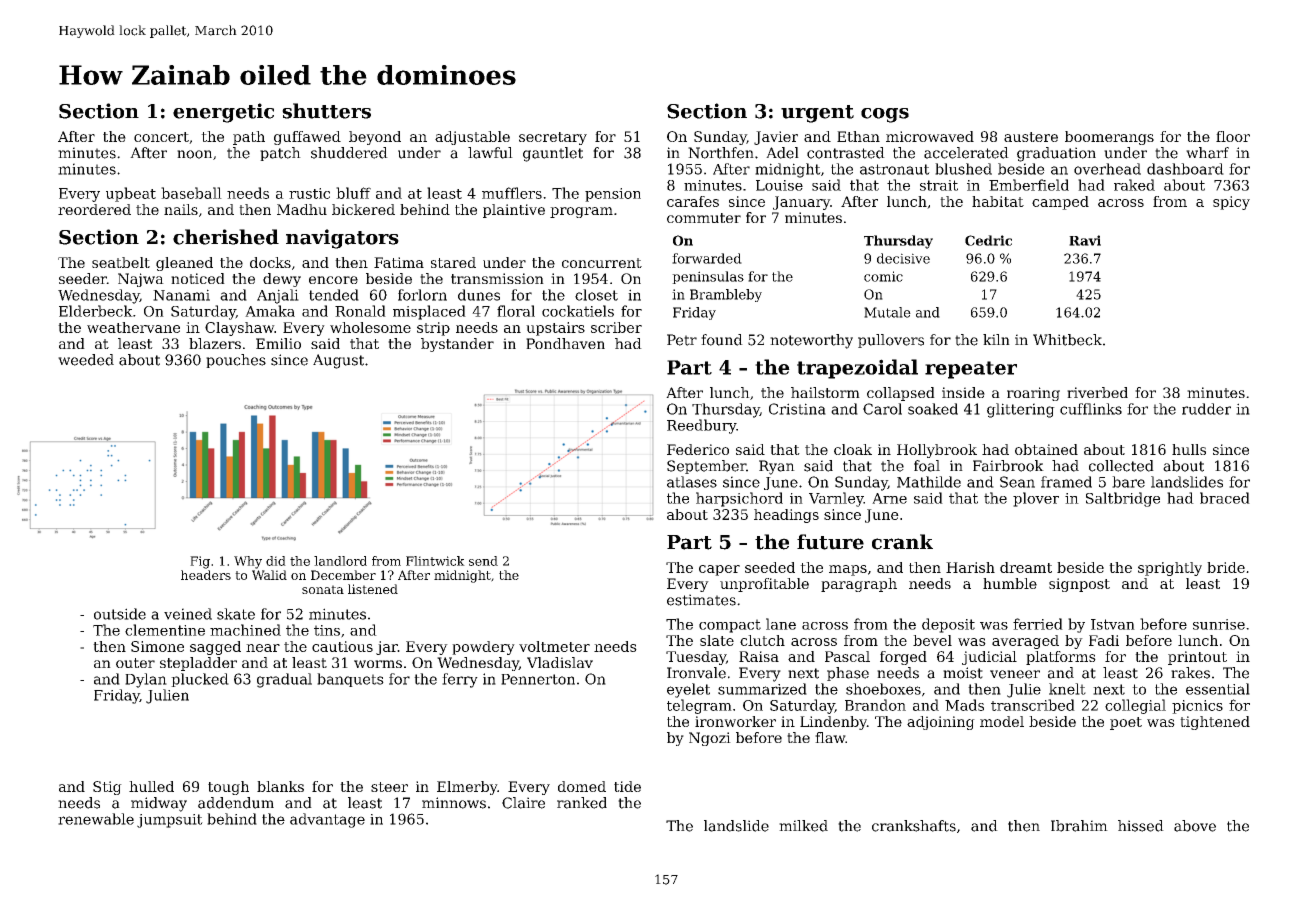 This document has width=1308, height=924. I want to click on overhead, so click(1107, 169).
